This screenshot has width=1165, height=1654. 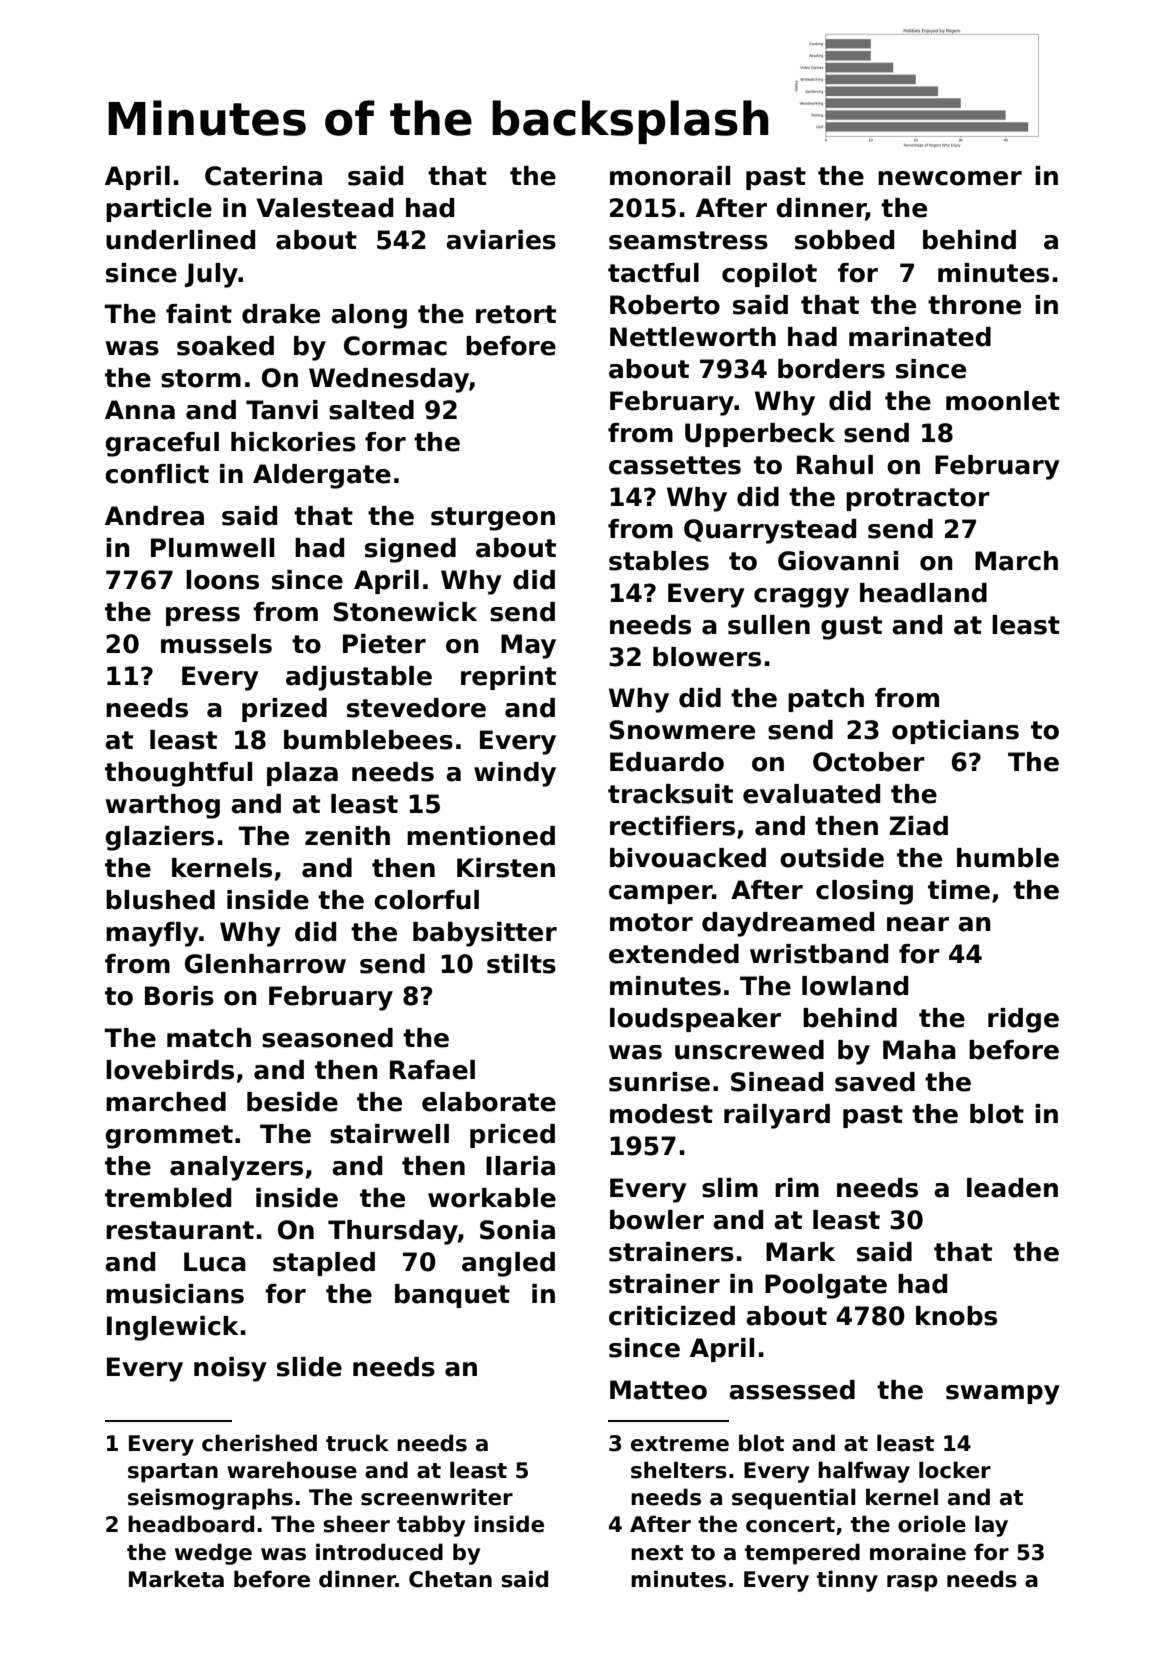 I want to click on next, so click(x=657, y=1553).
